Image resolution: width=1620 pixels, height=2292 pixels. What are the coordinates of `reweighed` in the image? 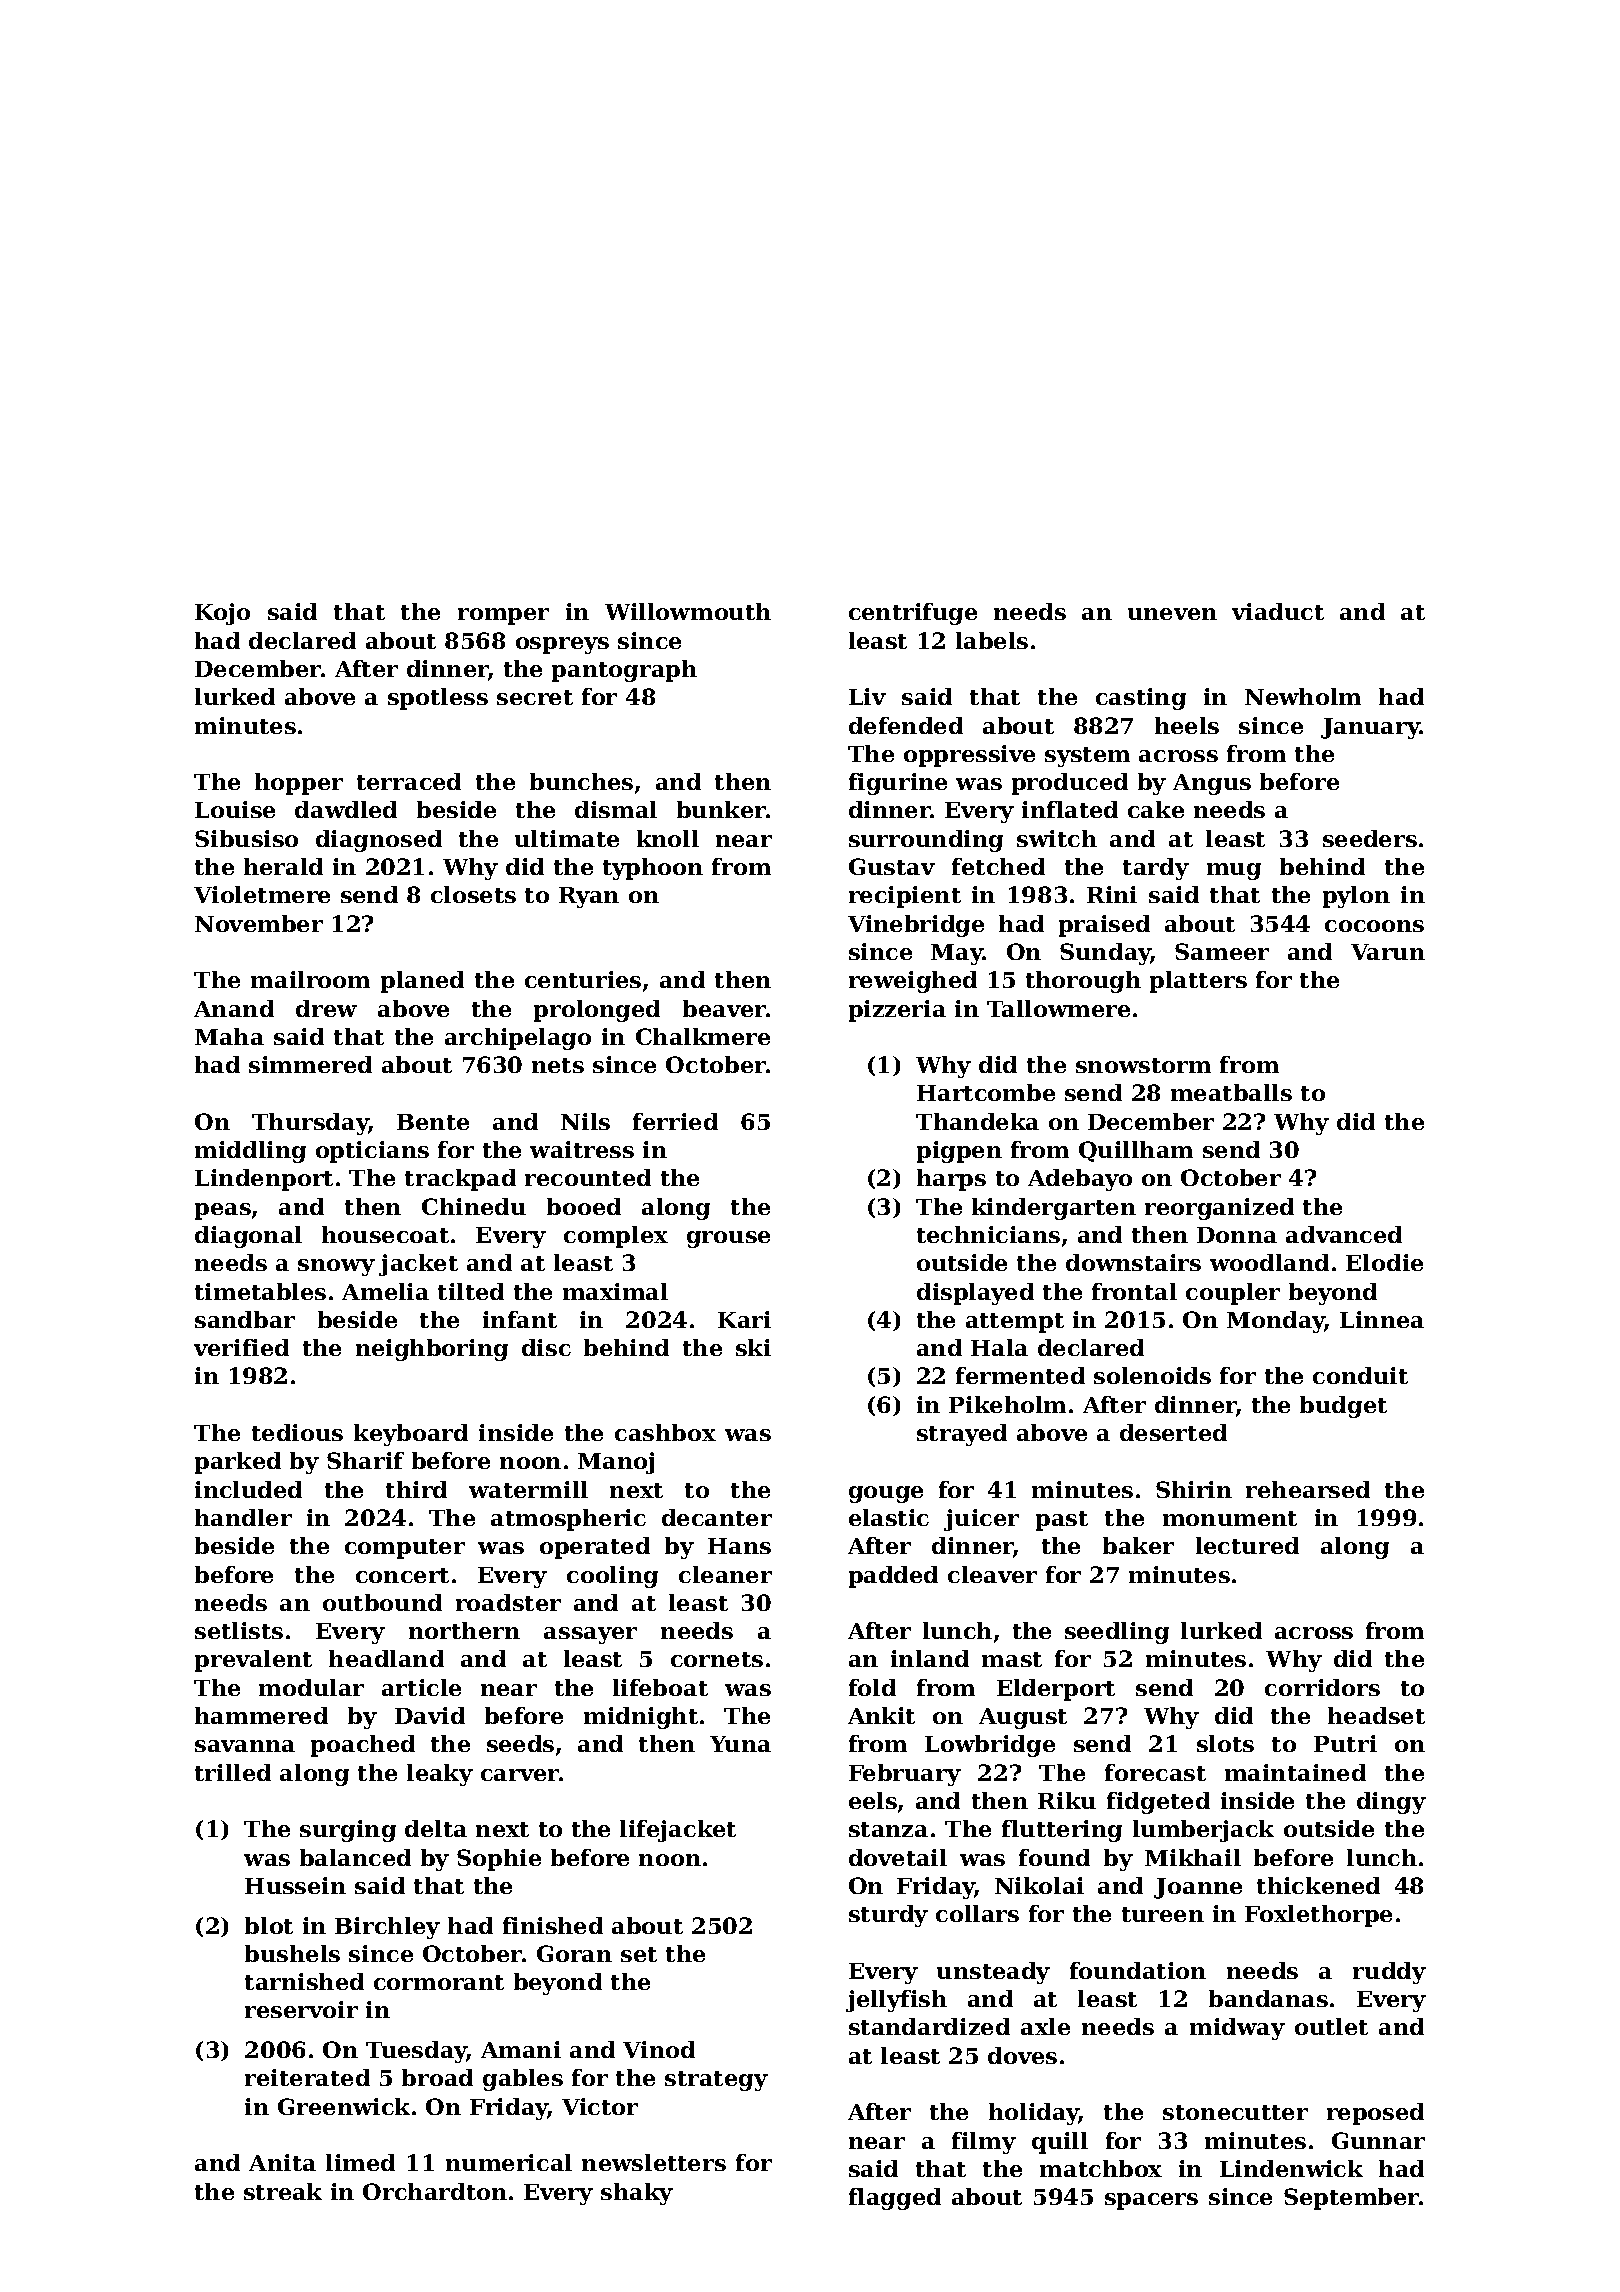 It's located at (913, 982).
